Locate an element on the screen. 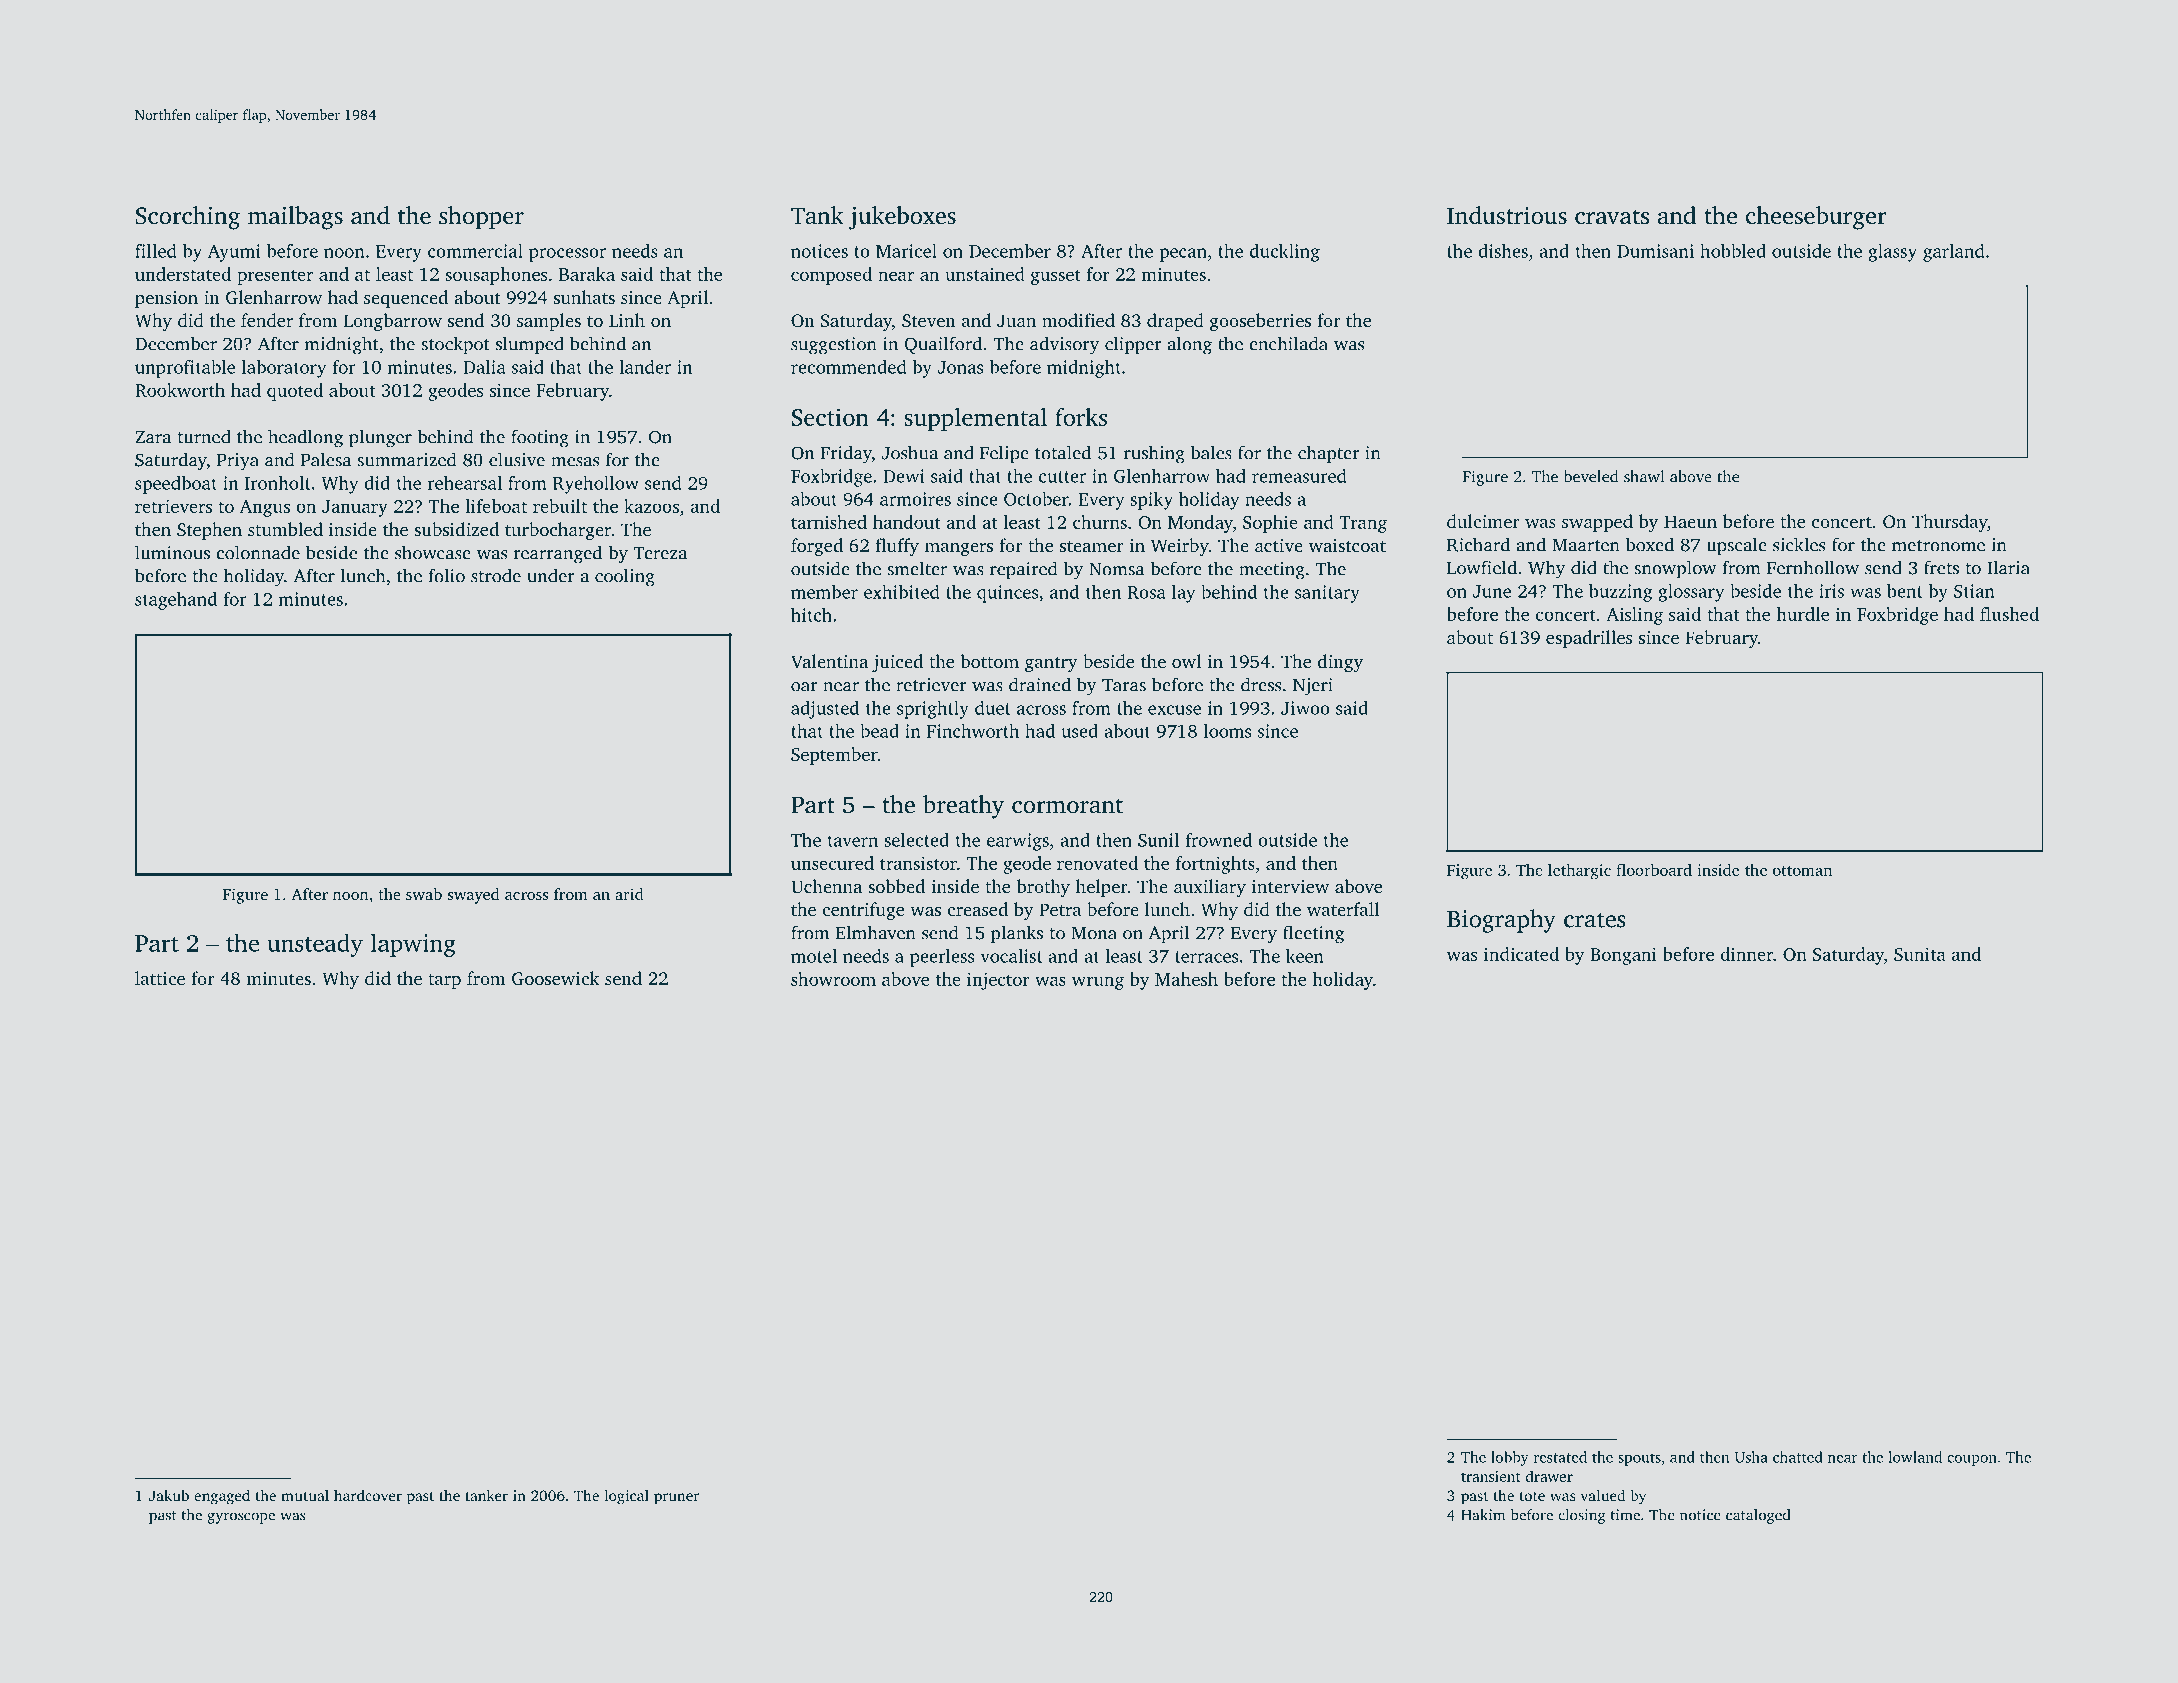  tarp is located at coordinates (444, 981).
